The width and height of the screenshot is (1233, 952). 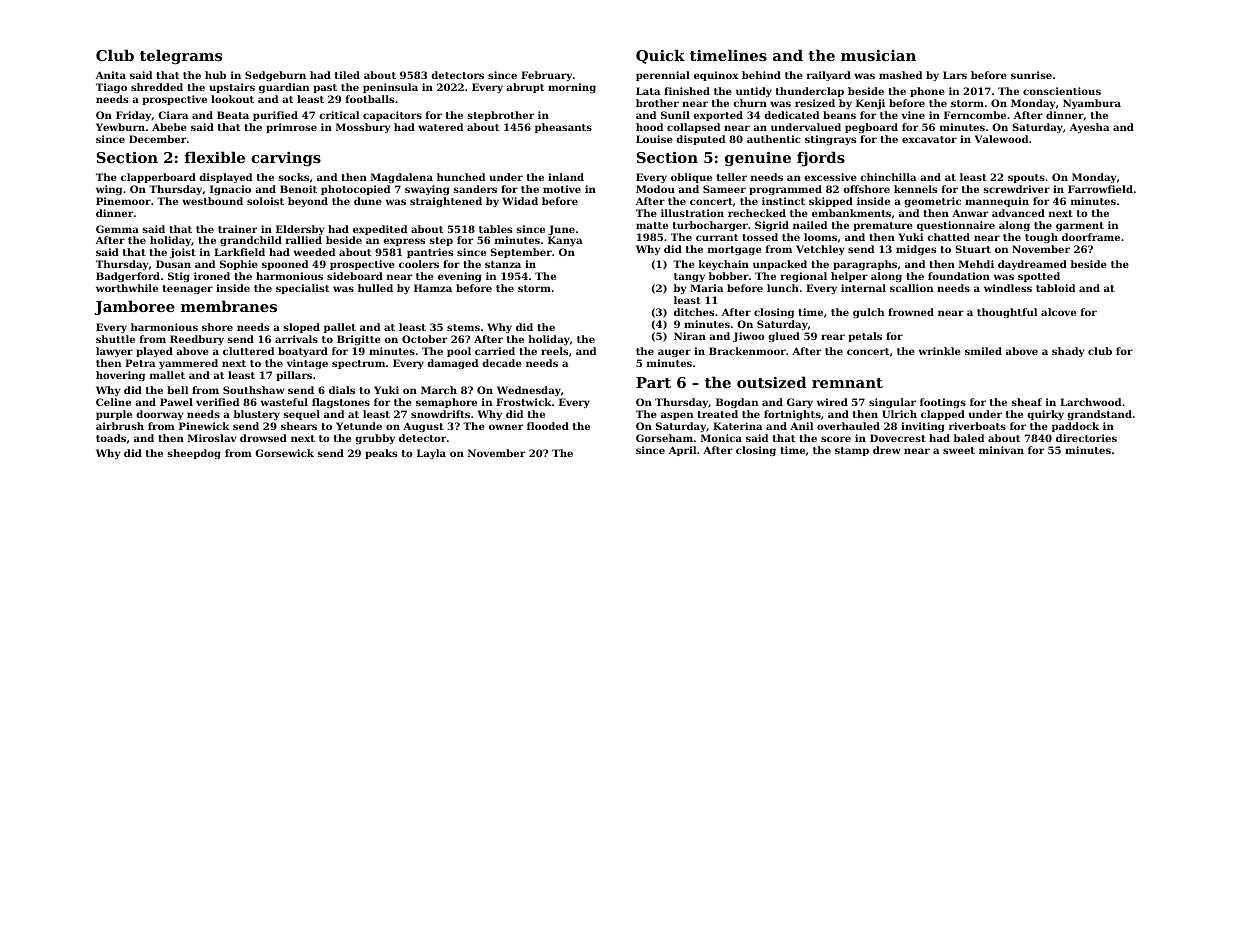 I want to click on kennels, so click(x=915, y=189).
